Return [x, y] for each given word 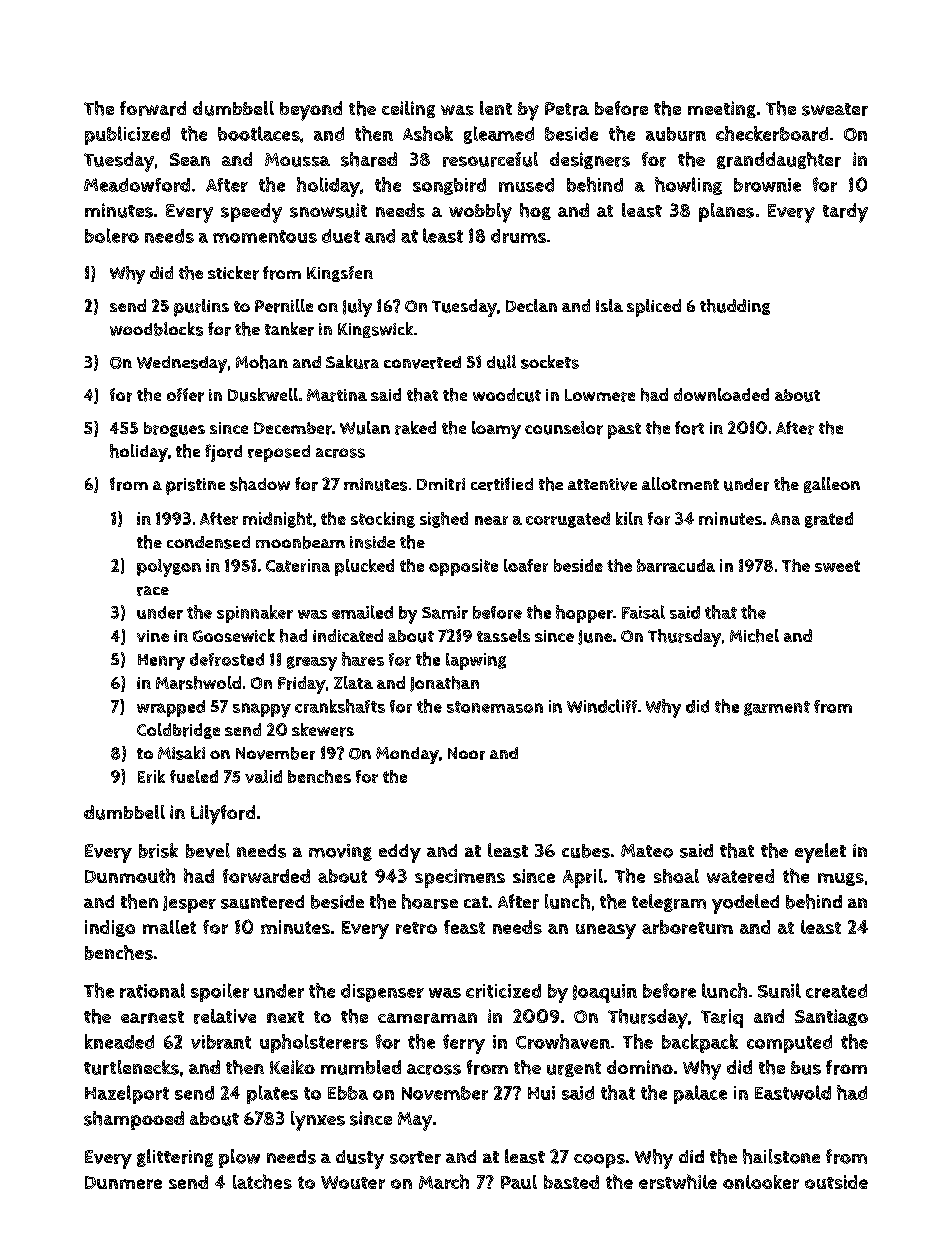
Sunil [779, 990]
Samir [445, 612]
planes [726, 212]
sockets [550, 362]
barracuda [676, 565]
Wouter [353, 1182]
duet [341, 236]
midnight [277, 520]
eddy [400, 853]
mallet [169, 927]
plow [239, 1158]
